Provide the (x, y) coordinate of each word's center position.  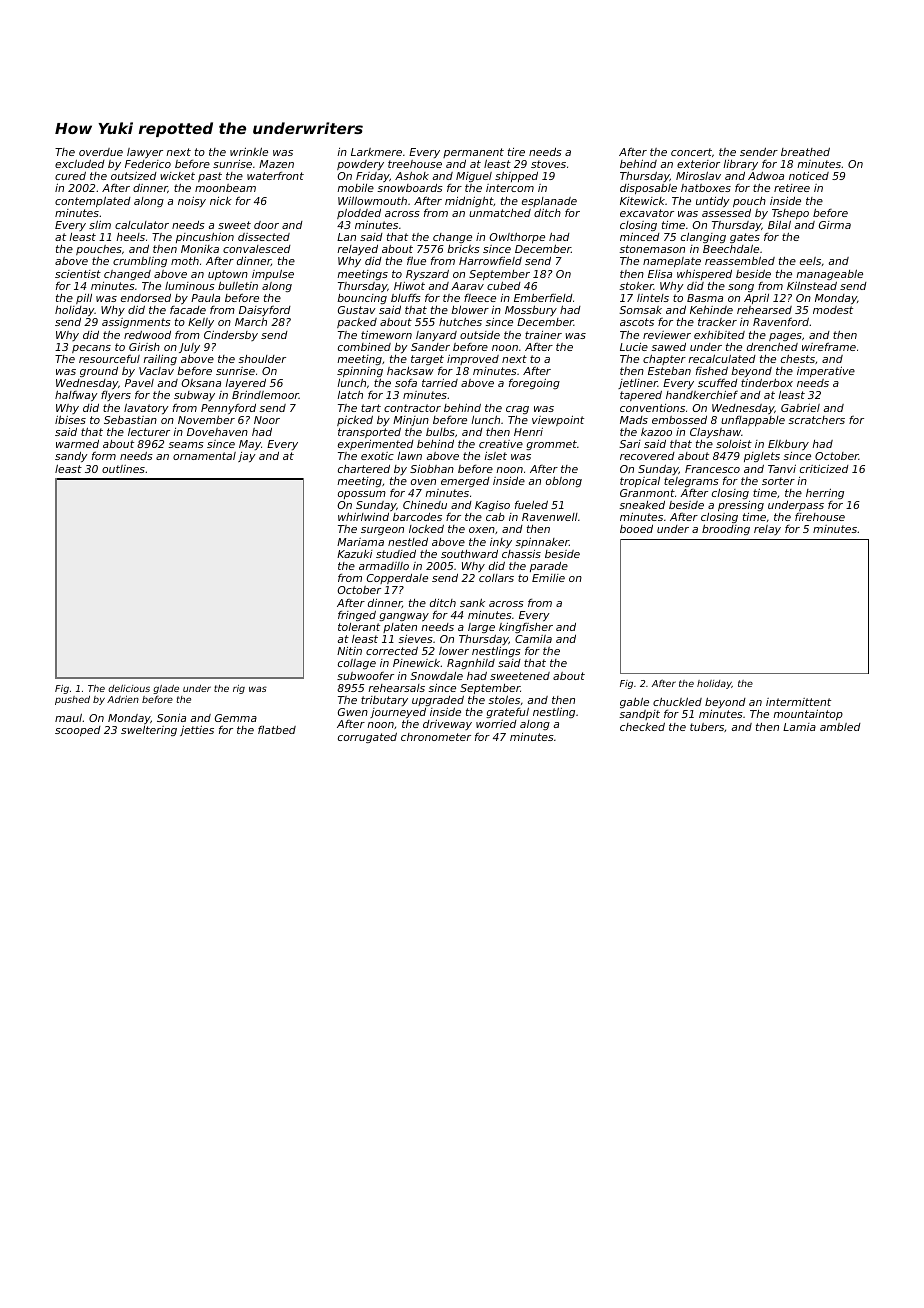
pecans (91, 349)
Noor (267, 420)
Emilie (548, 578)
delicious (129, 688)
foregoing (534, 383)
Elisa (660, 274)
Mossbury (531, 310)
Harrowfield (490, 260)
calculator (142, 225)
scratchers (816, 420)
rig (239, 689)
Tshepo (790, 214)
